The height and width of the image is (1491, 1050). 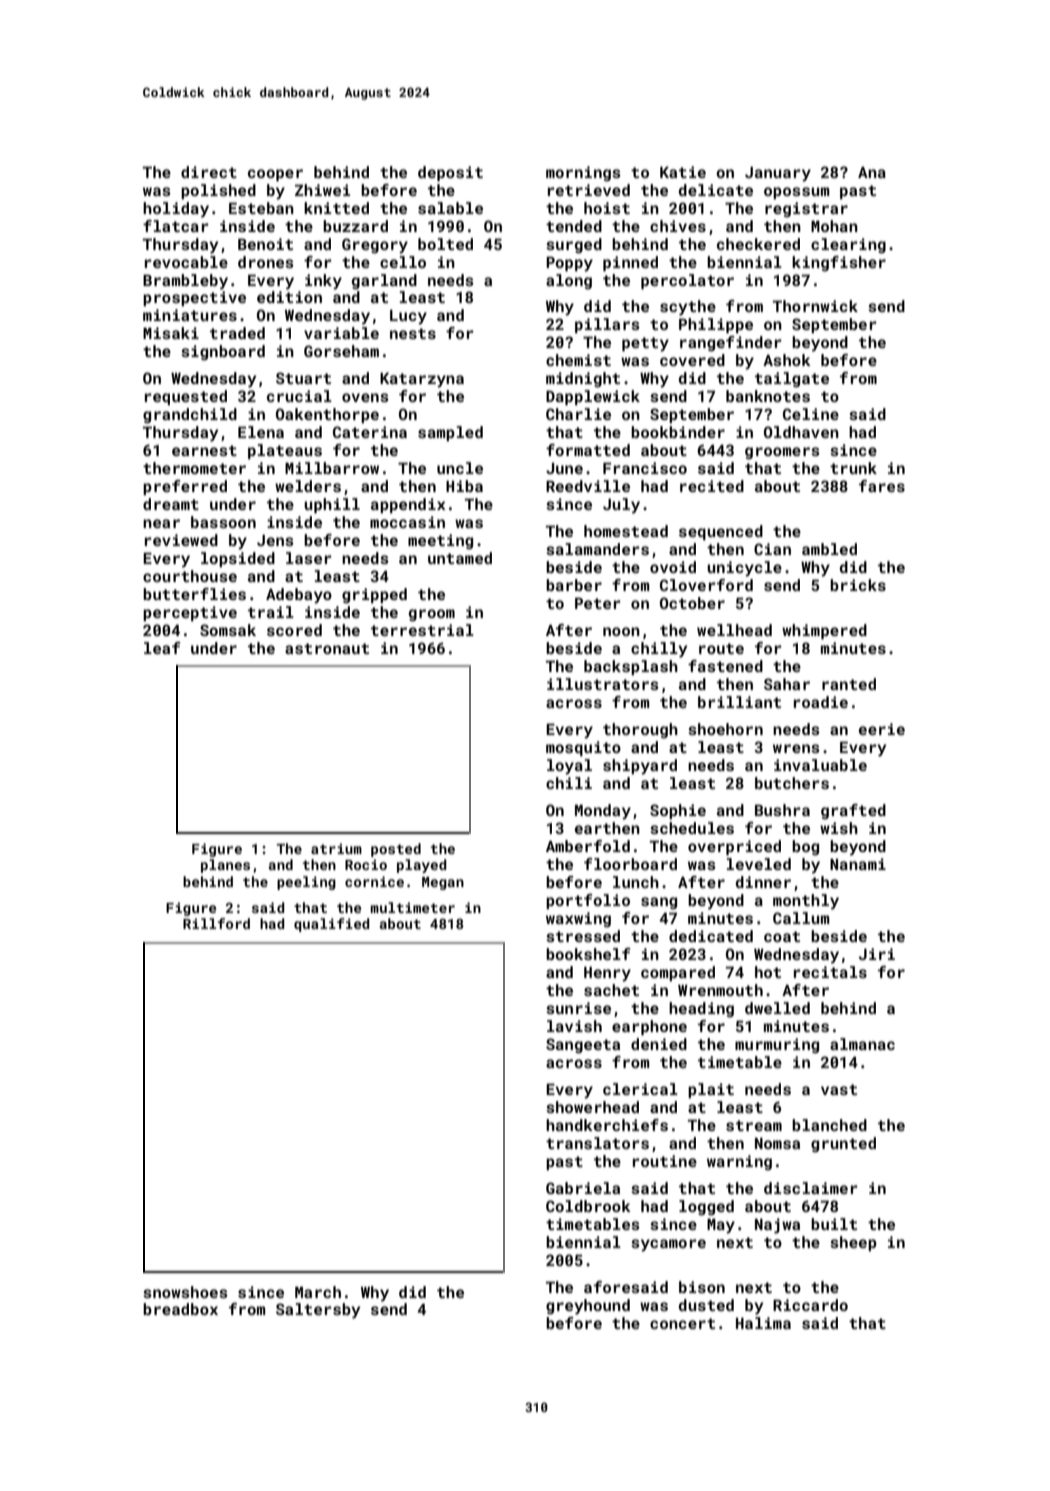 What do you see at coordinates (275, 175) in the image?
I see `cooper` at bounding box center [275, 175].
